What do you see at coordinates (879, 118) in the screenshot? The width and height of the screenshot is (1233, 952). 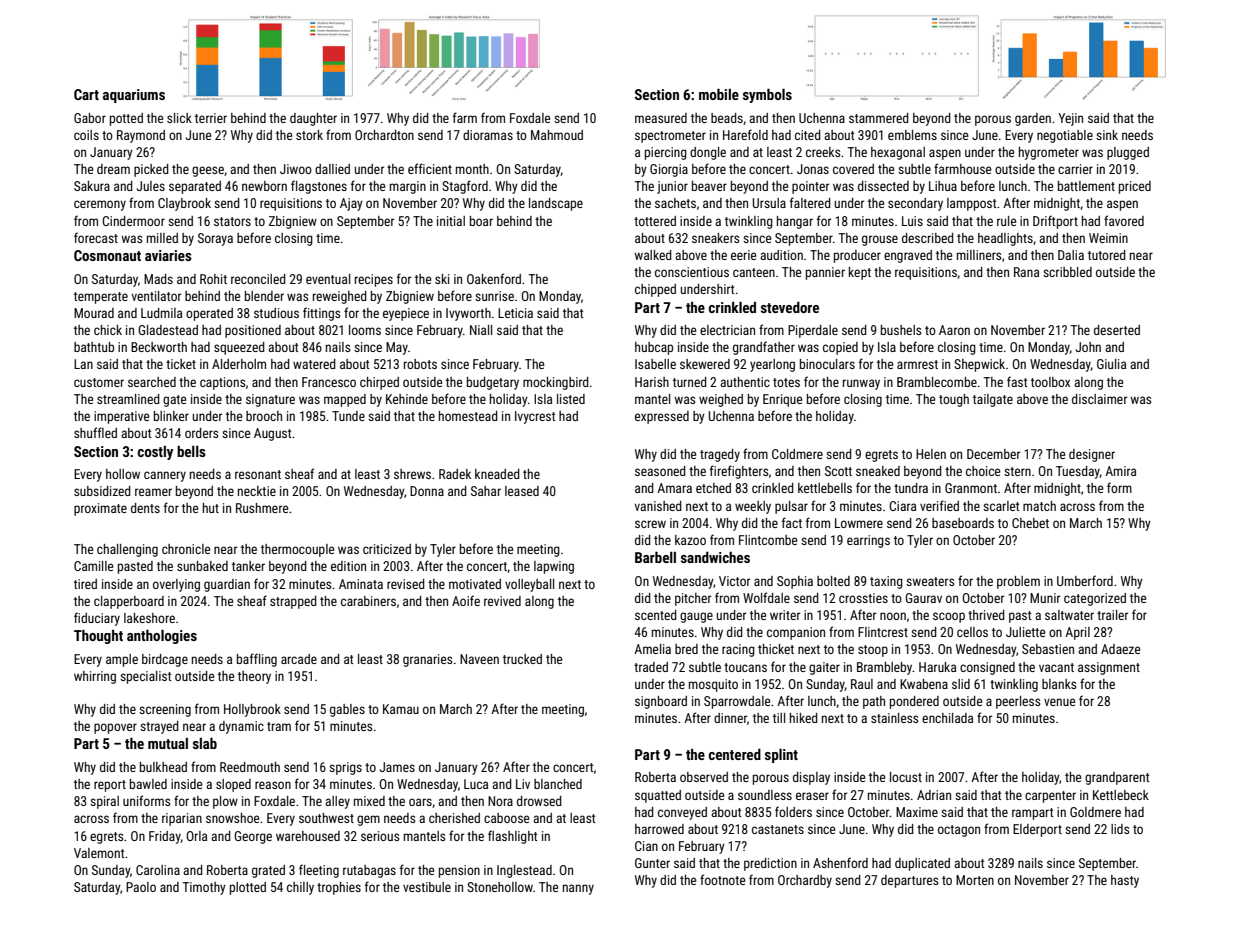 I see `stammered` at bounding box center [879, 118].
